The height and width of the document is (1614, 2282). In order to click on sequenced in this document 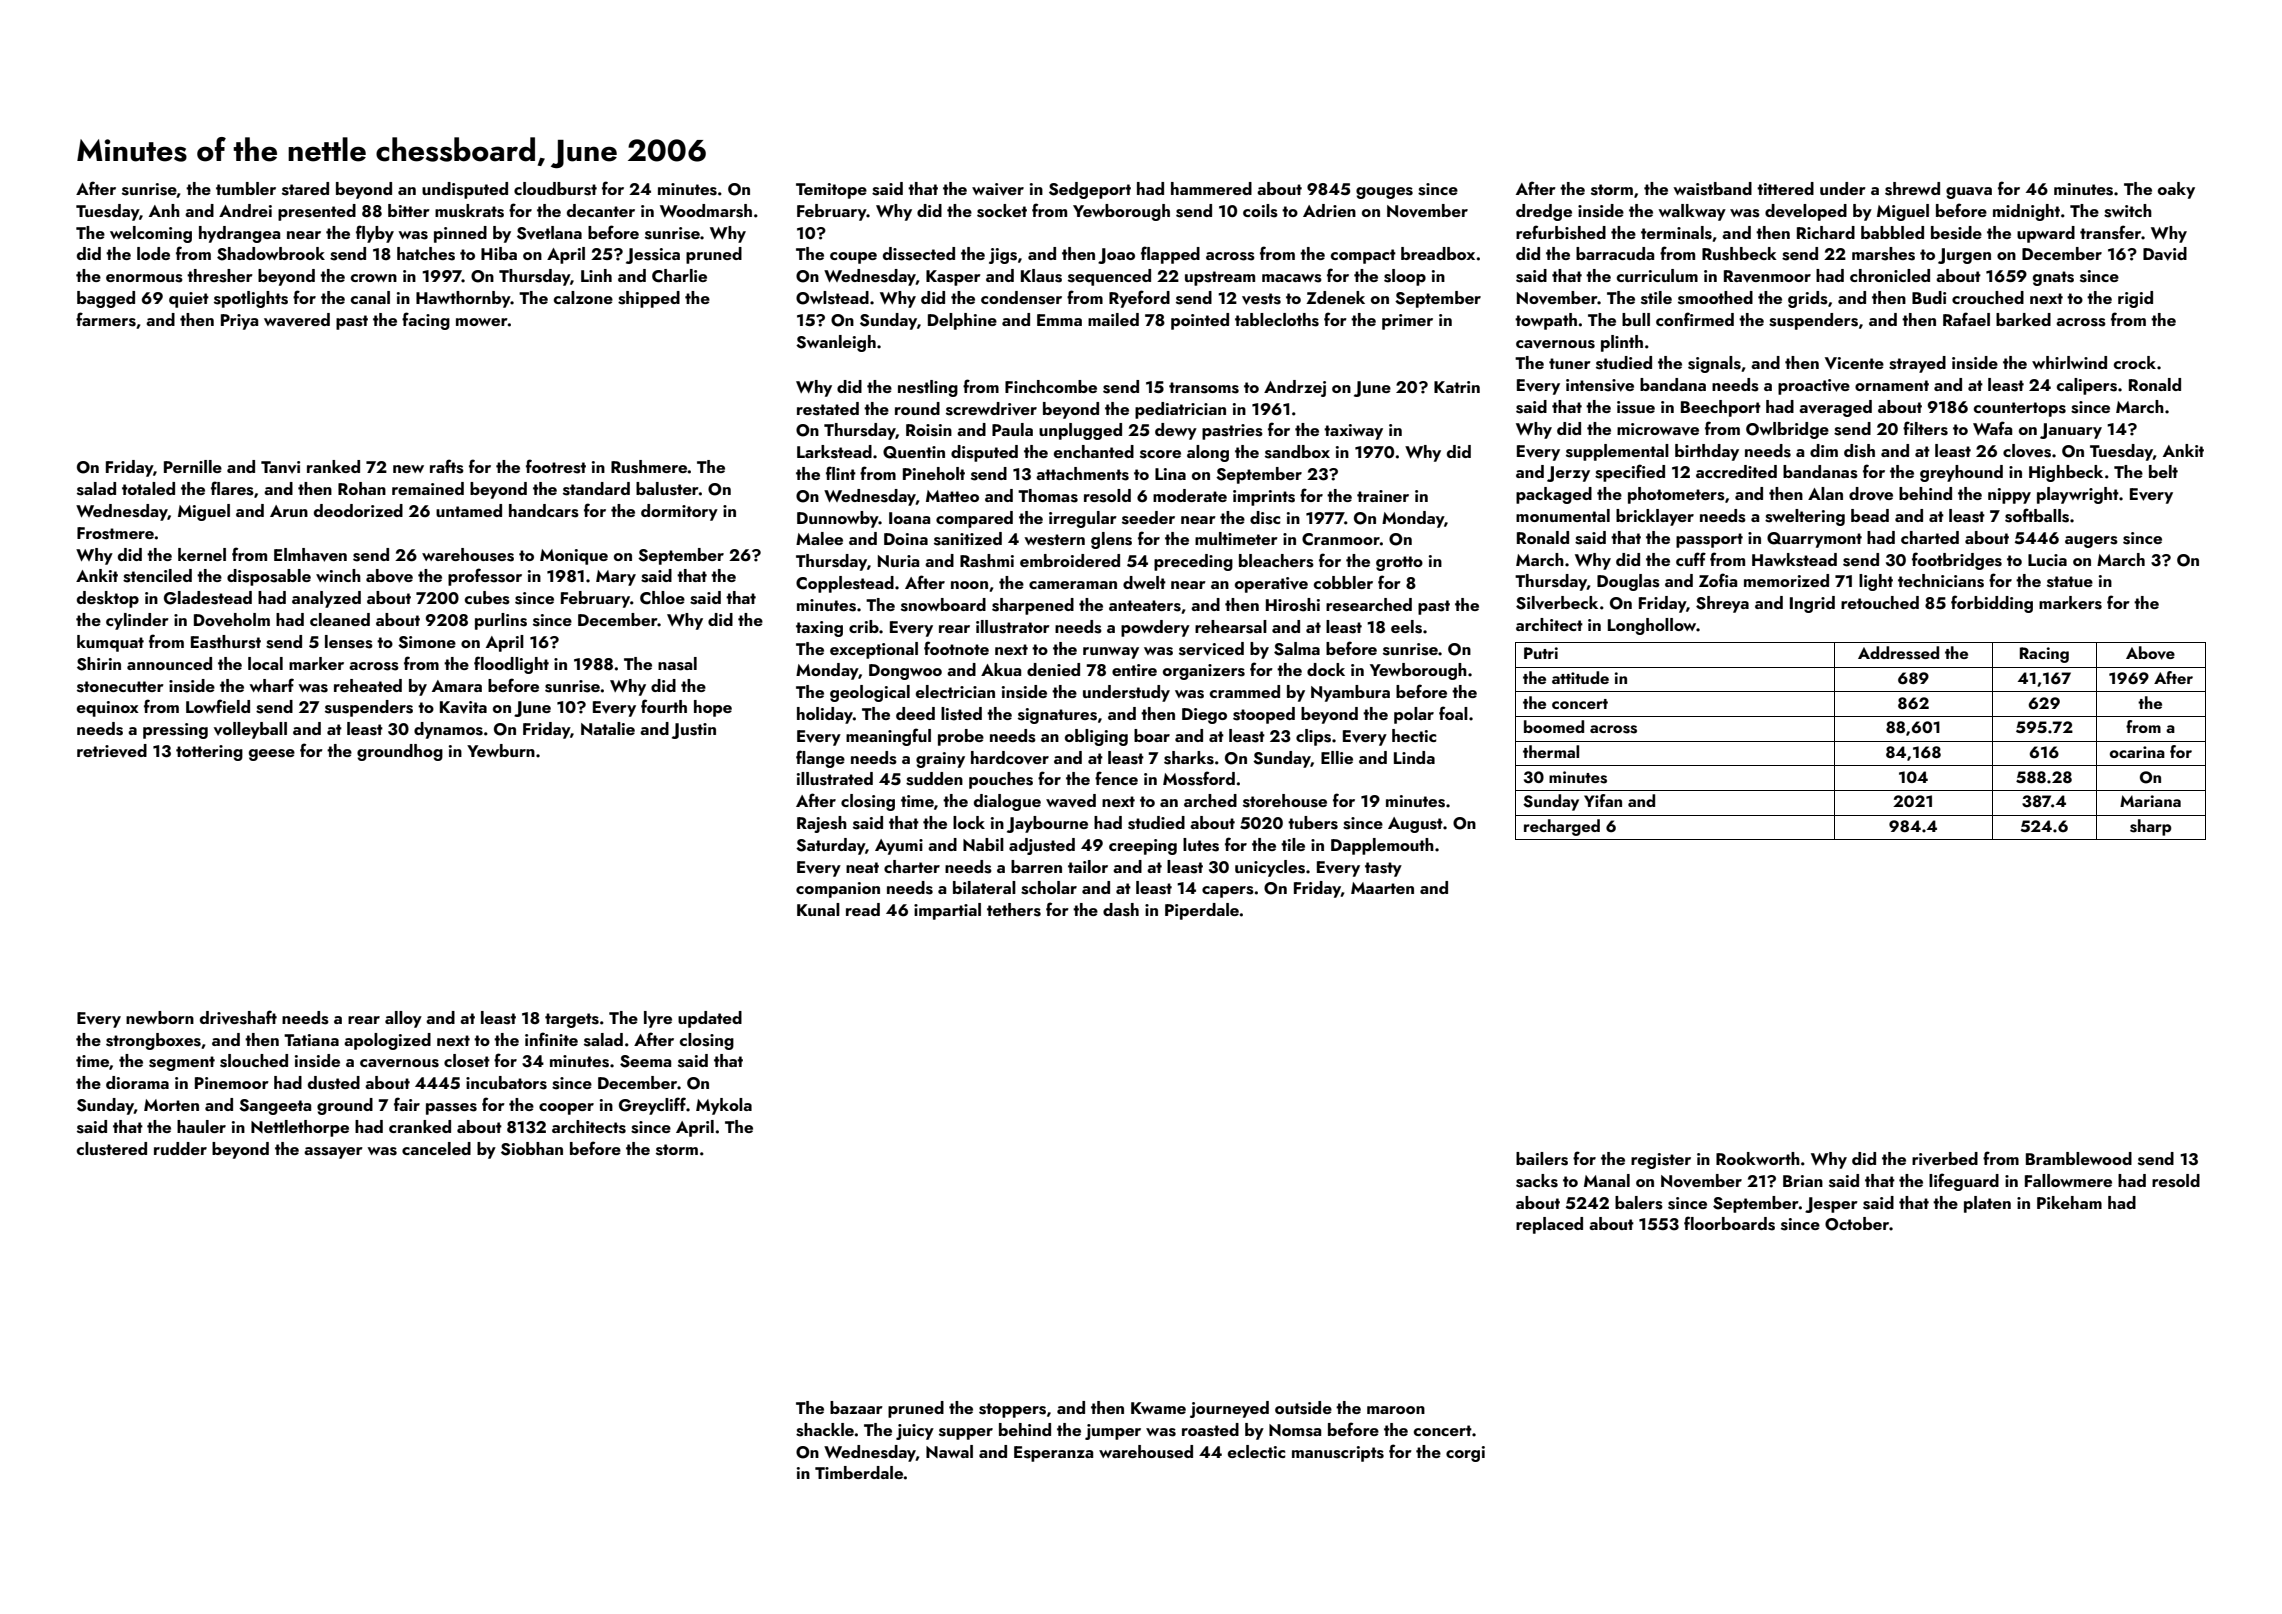, I will do `click(1109, 277)`.
